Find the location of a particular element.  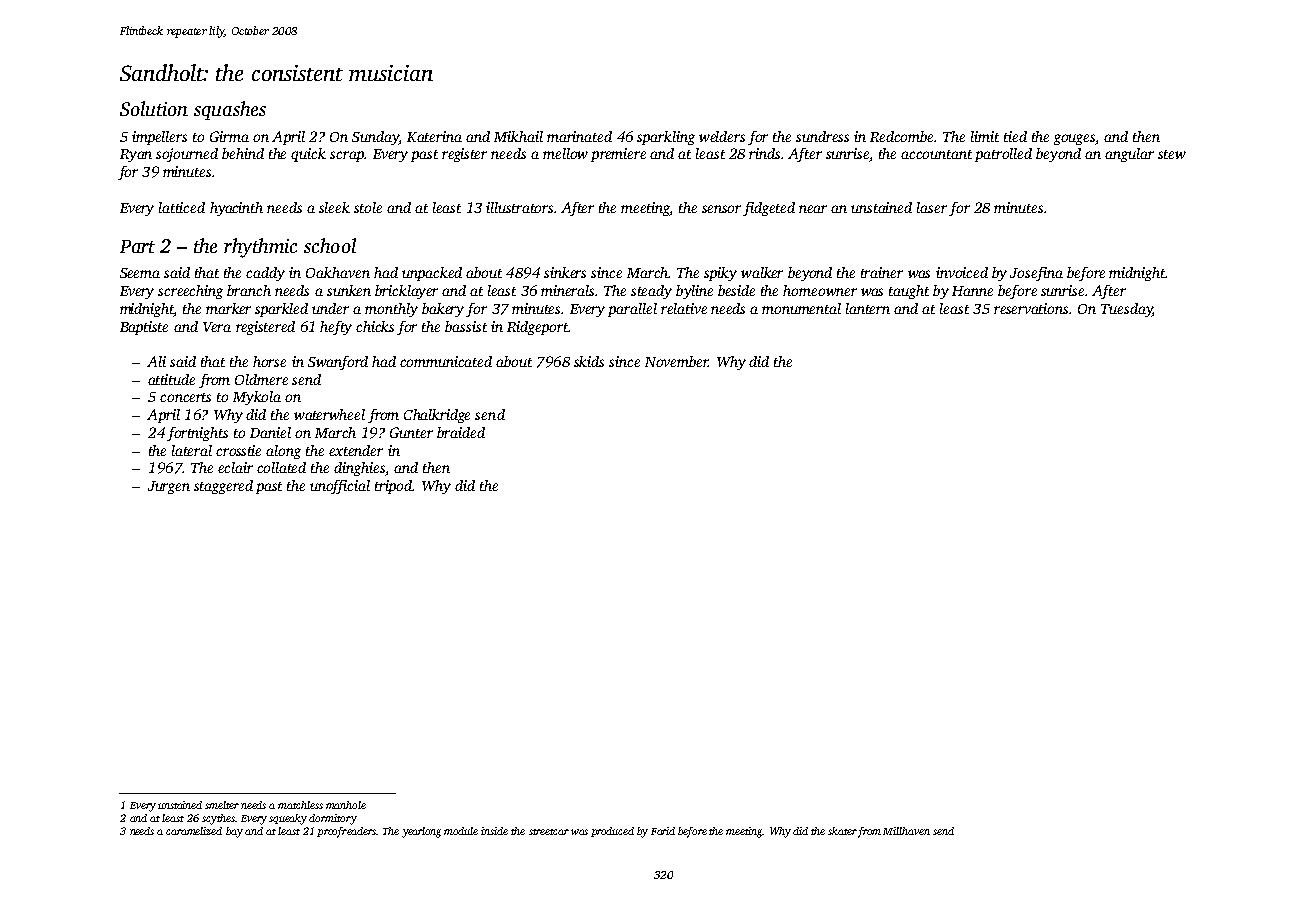

reservations is located at coordinates (1031, 308).
